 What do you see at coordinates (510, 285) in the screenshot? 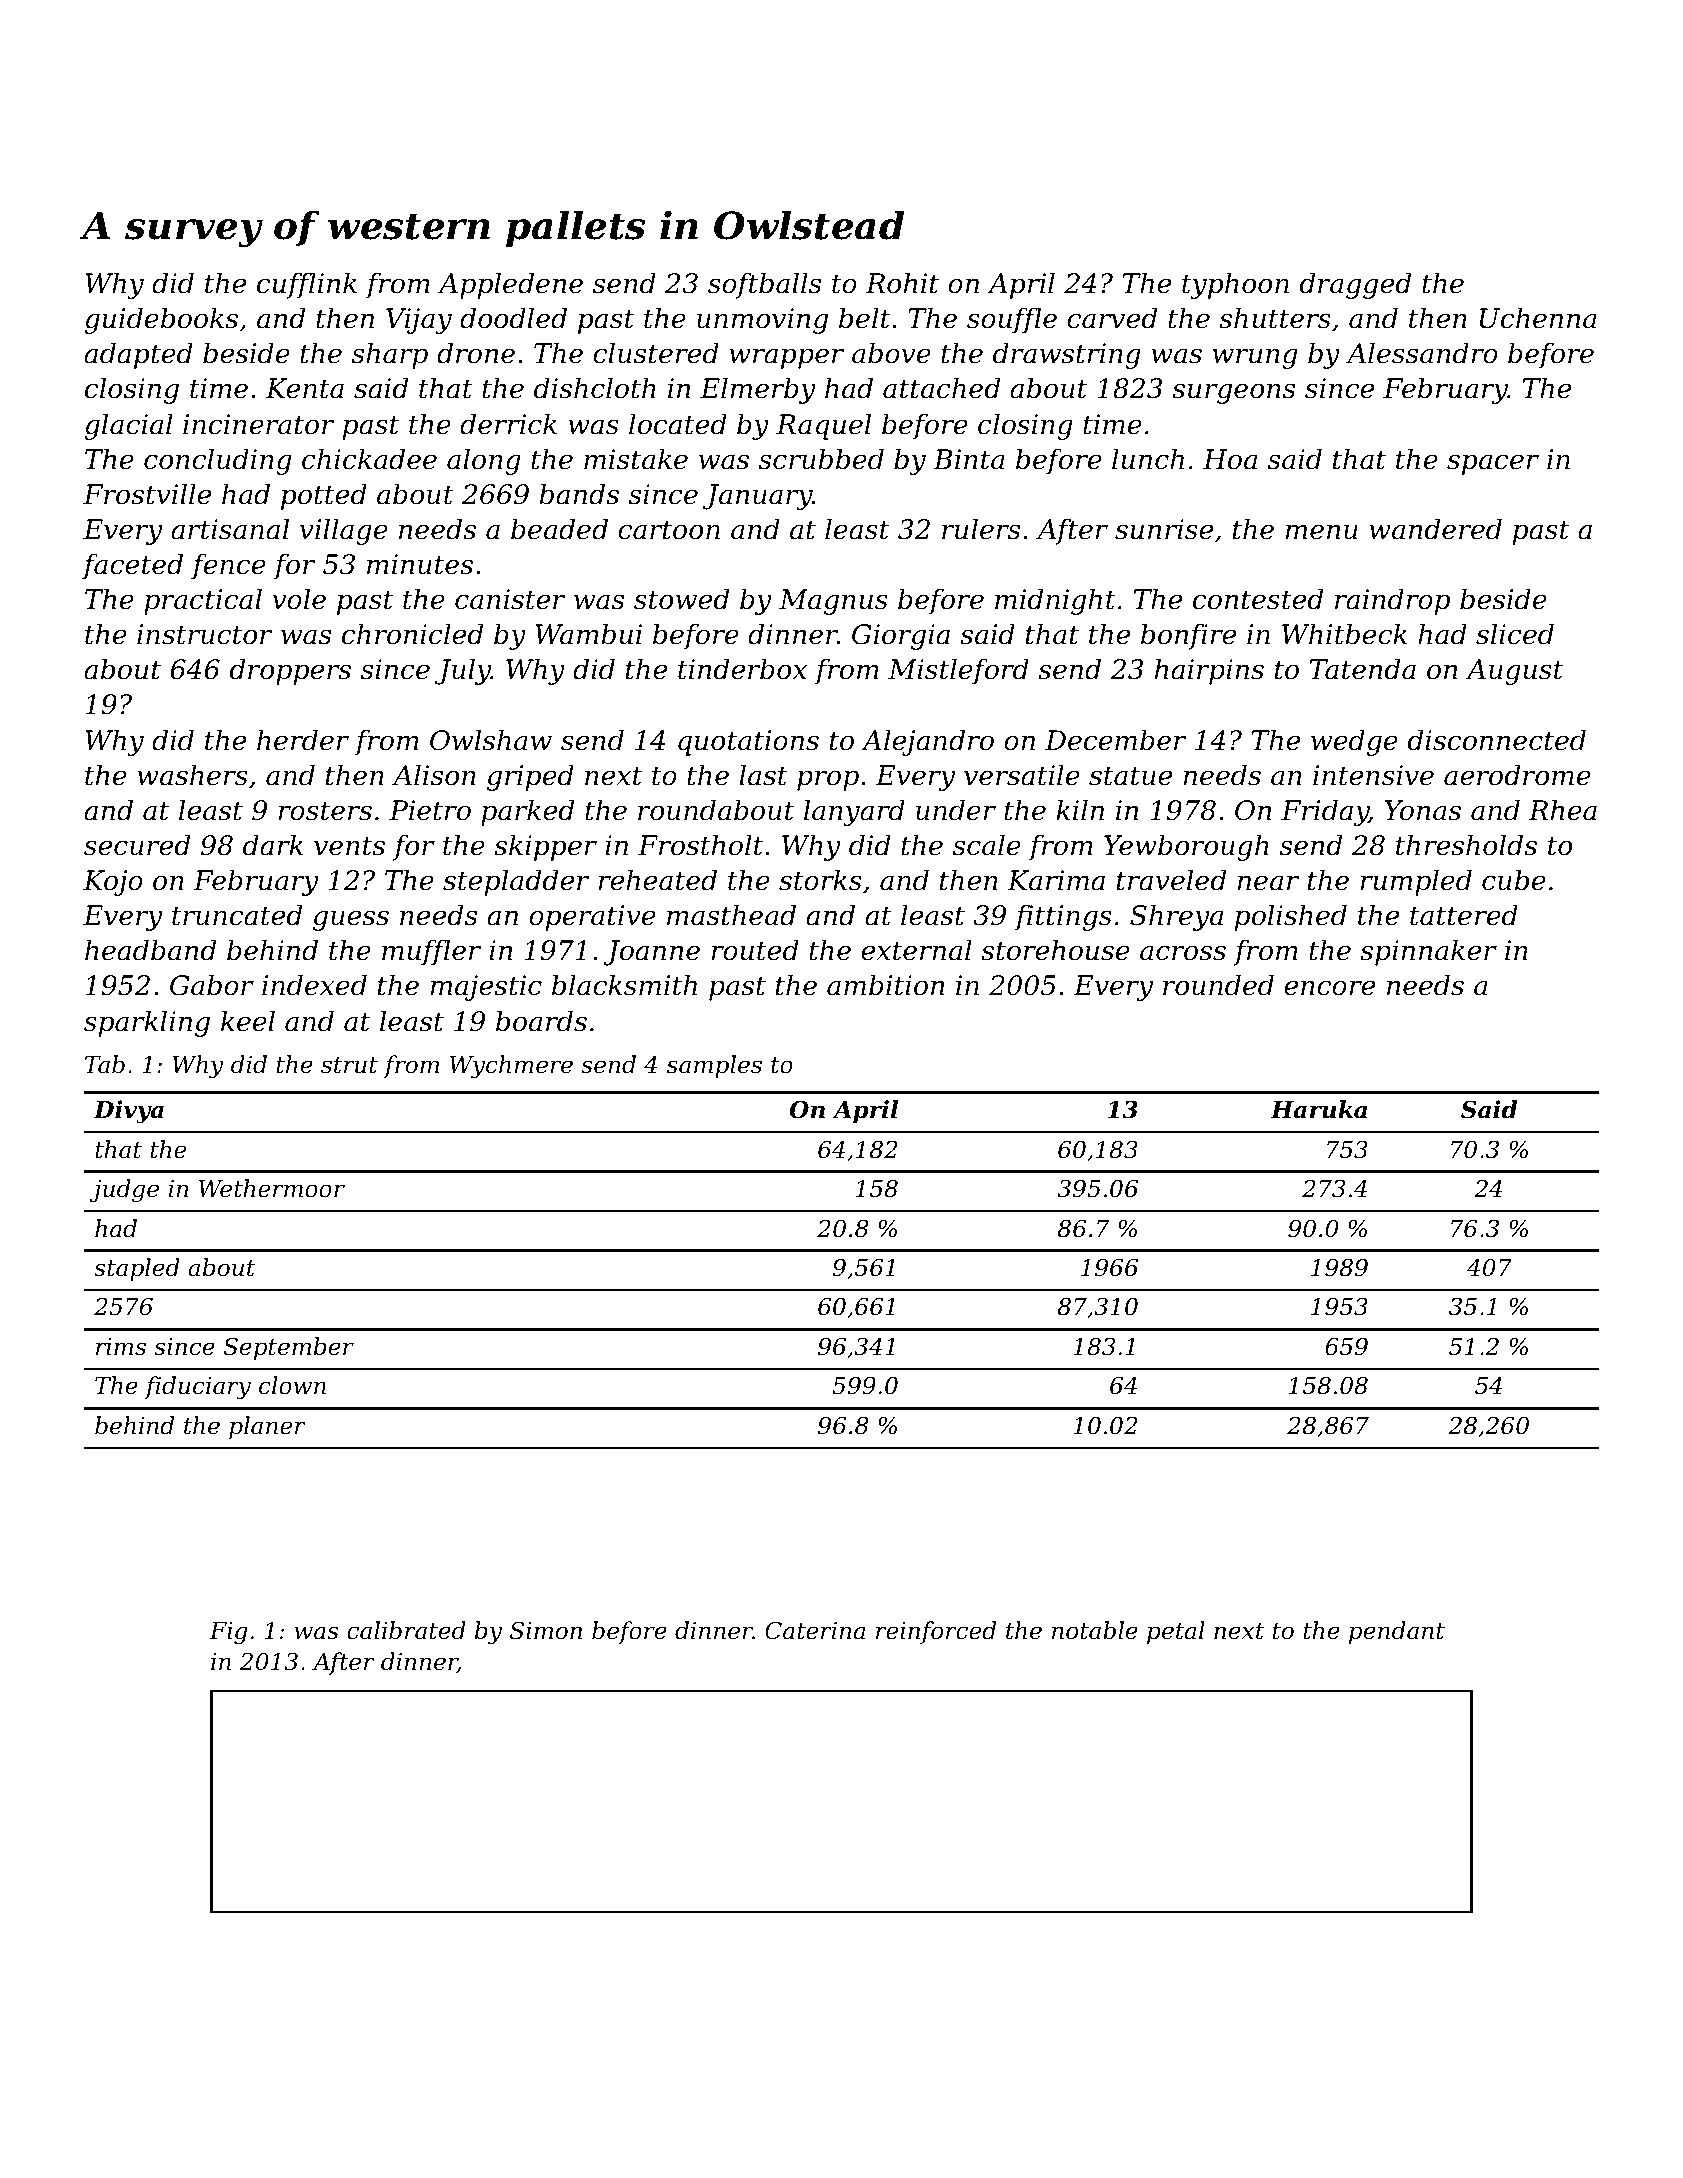
I see `Appledene` at bounding box center [510, 285].
